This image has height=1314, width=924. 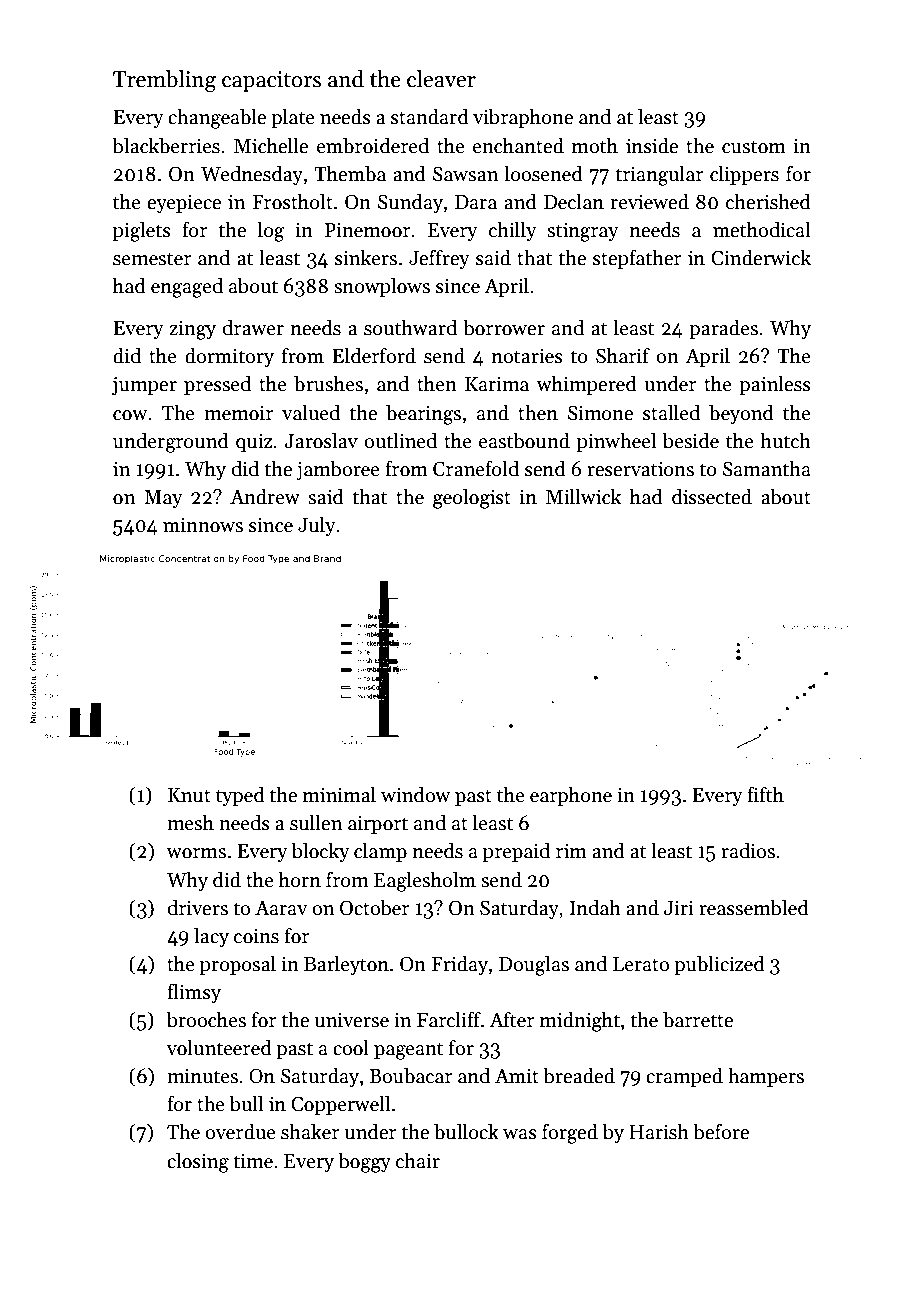 What do you see at coordinates (253, 1161) in the image?
I see `time` at bounding box center [253, 1161].
